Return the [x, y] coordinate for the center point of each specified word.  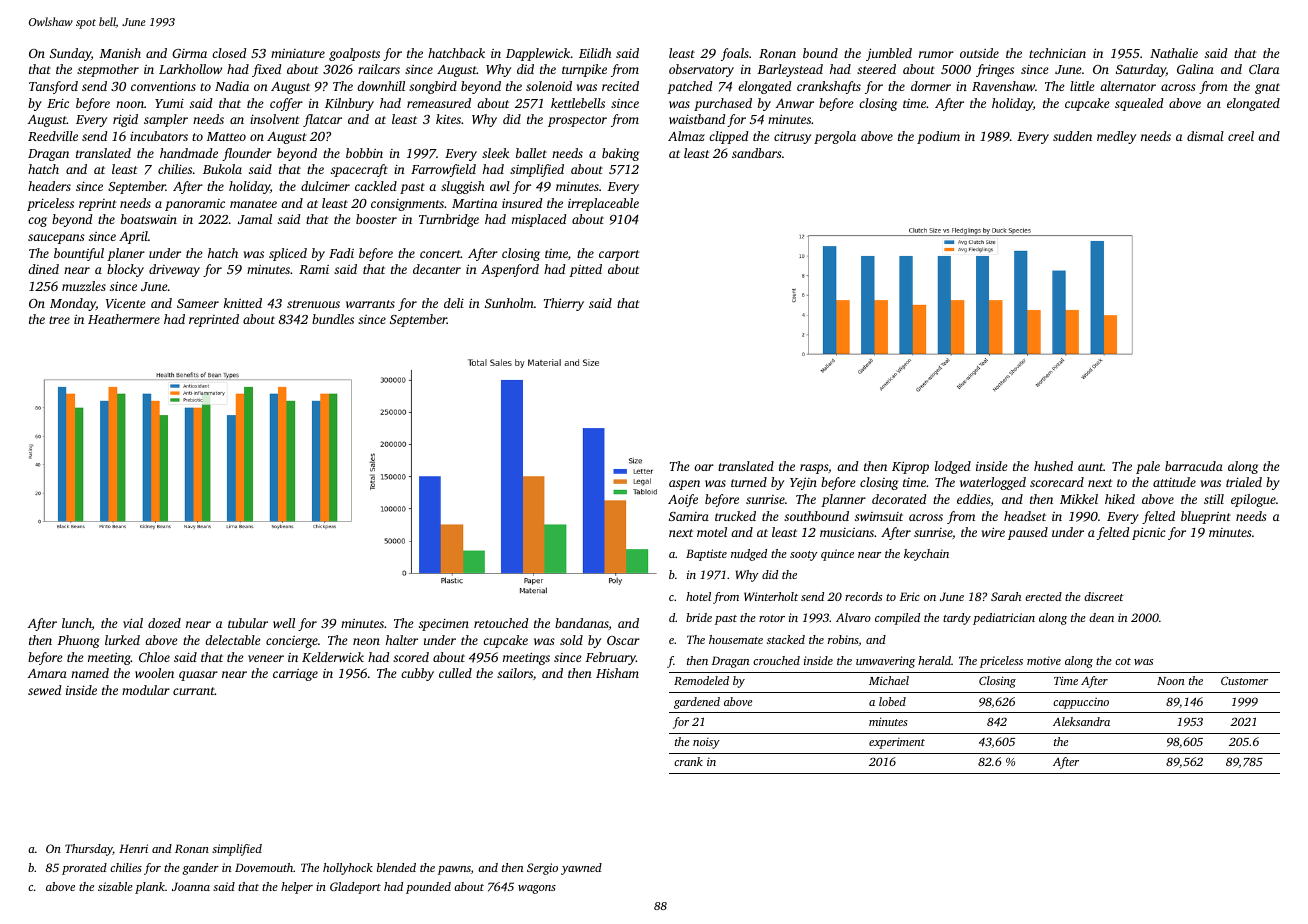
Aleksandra [1081, 721]
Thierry [563, 304]
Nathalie [1174, 53]
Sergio [542, 869]
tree [59, 320]
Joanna [191, 886]
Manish [120, 53]
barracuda [1194, 466]
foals [735, 54]
